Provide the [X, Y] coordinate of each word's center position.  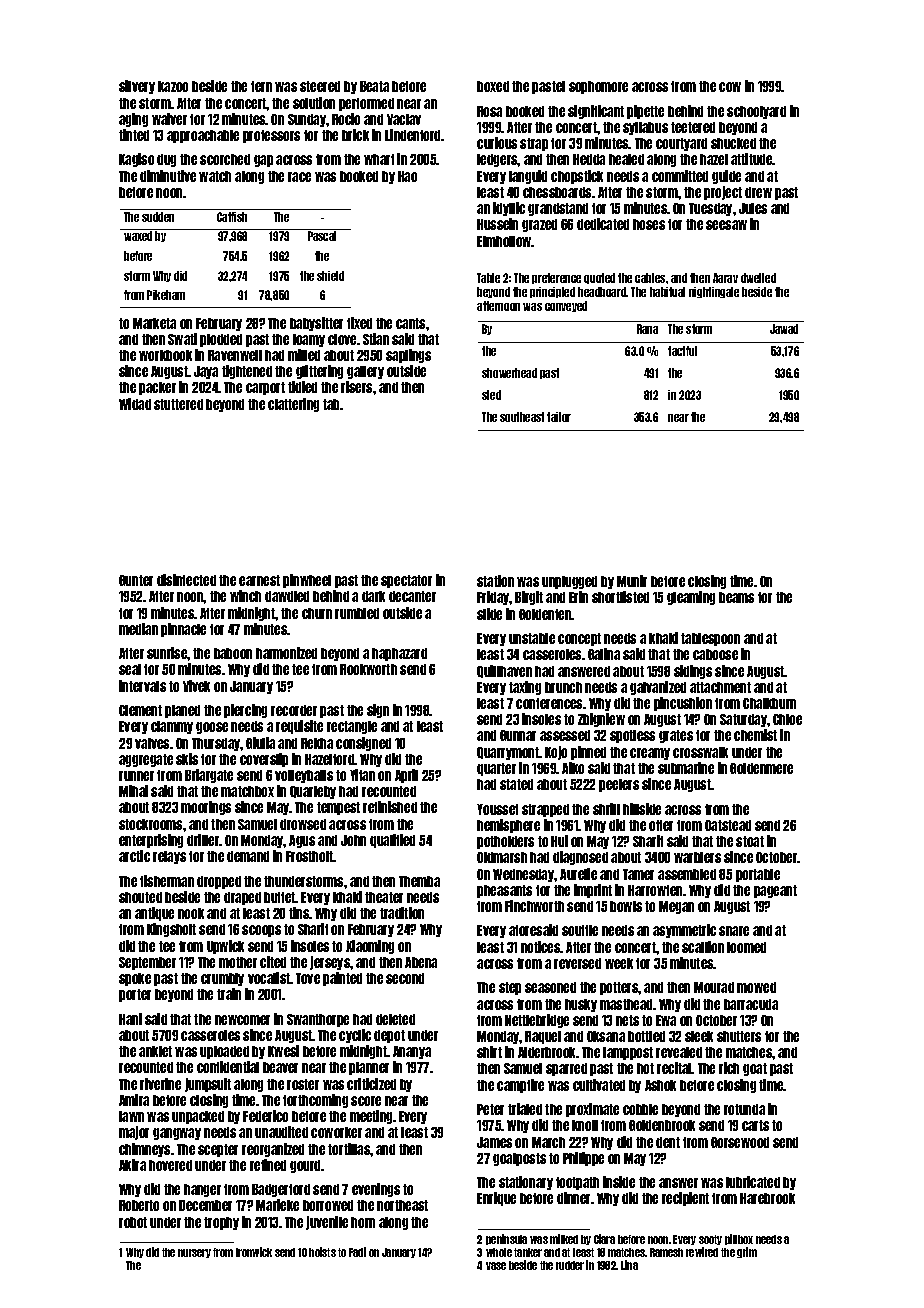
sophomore [598, 87]
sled [491, 395]
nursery [194, 1253]
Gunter [136, 580]
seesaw [726, 225]
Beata [374, 86]
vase [496, 1266]
